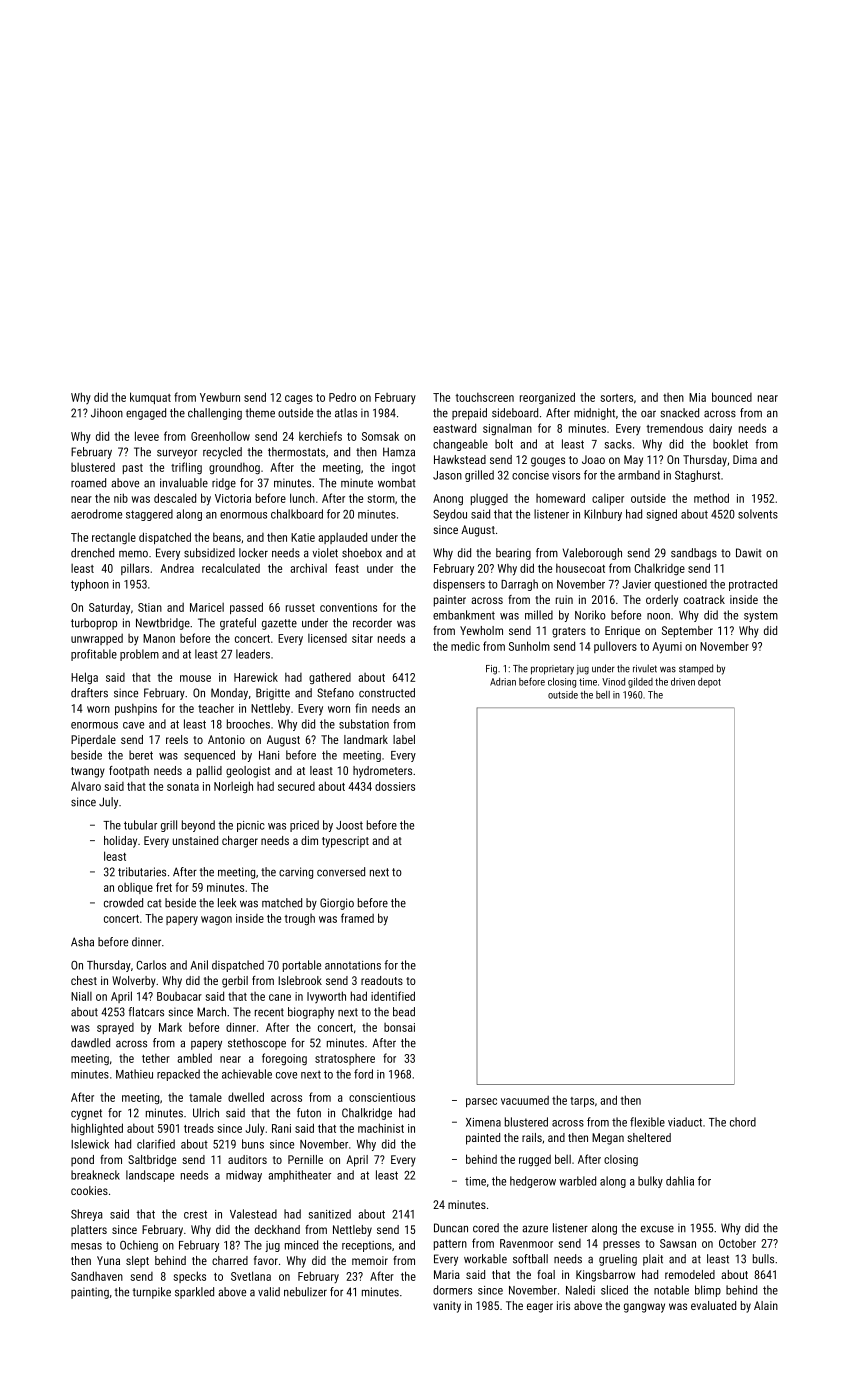 This page has height=1400, width=849. What do you see at coordinates (84, 678) in the page?
I see `Helga` at bounding box center [84, 678].
